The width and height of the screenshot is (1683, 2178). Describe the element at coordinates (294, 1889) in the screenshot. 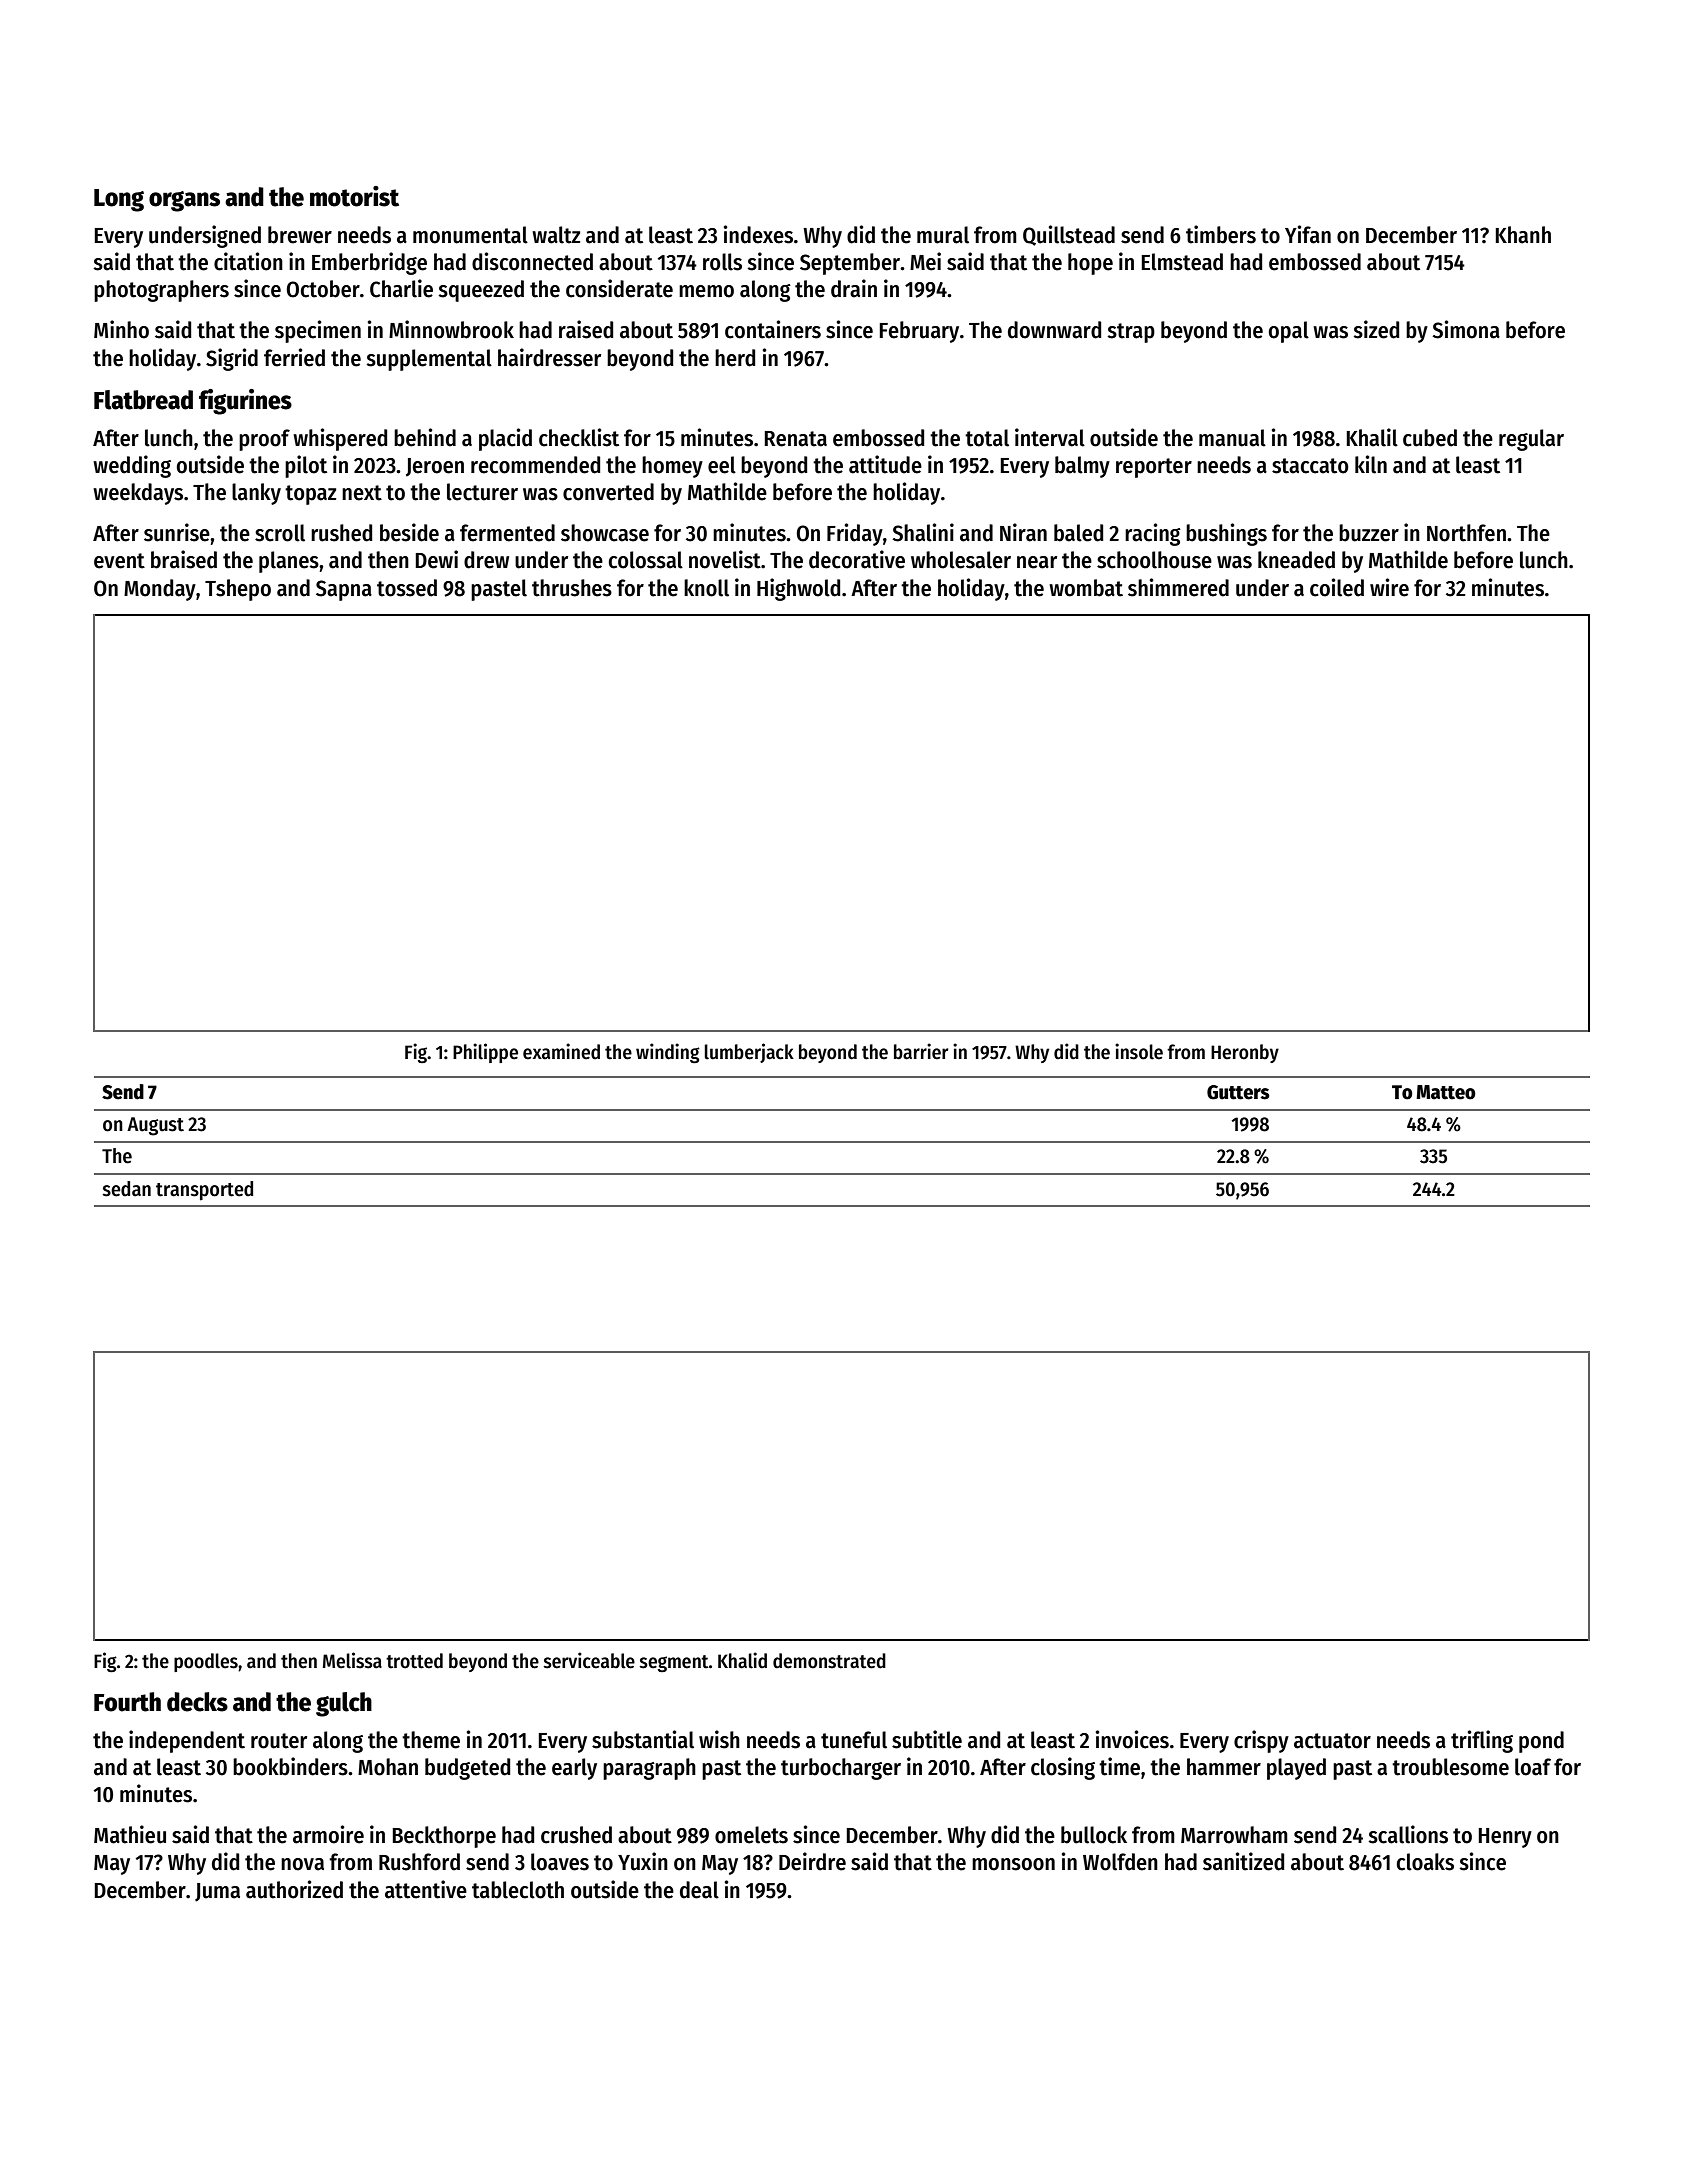

I see `authorized` at that location.
